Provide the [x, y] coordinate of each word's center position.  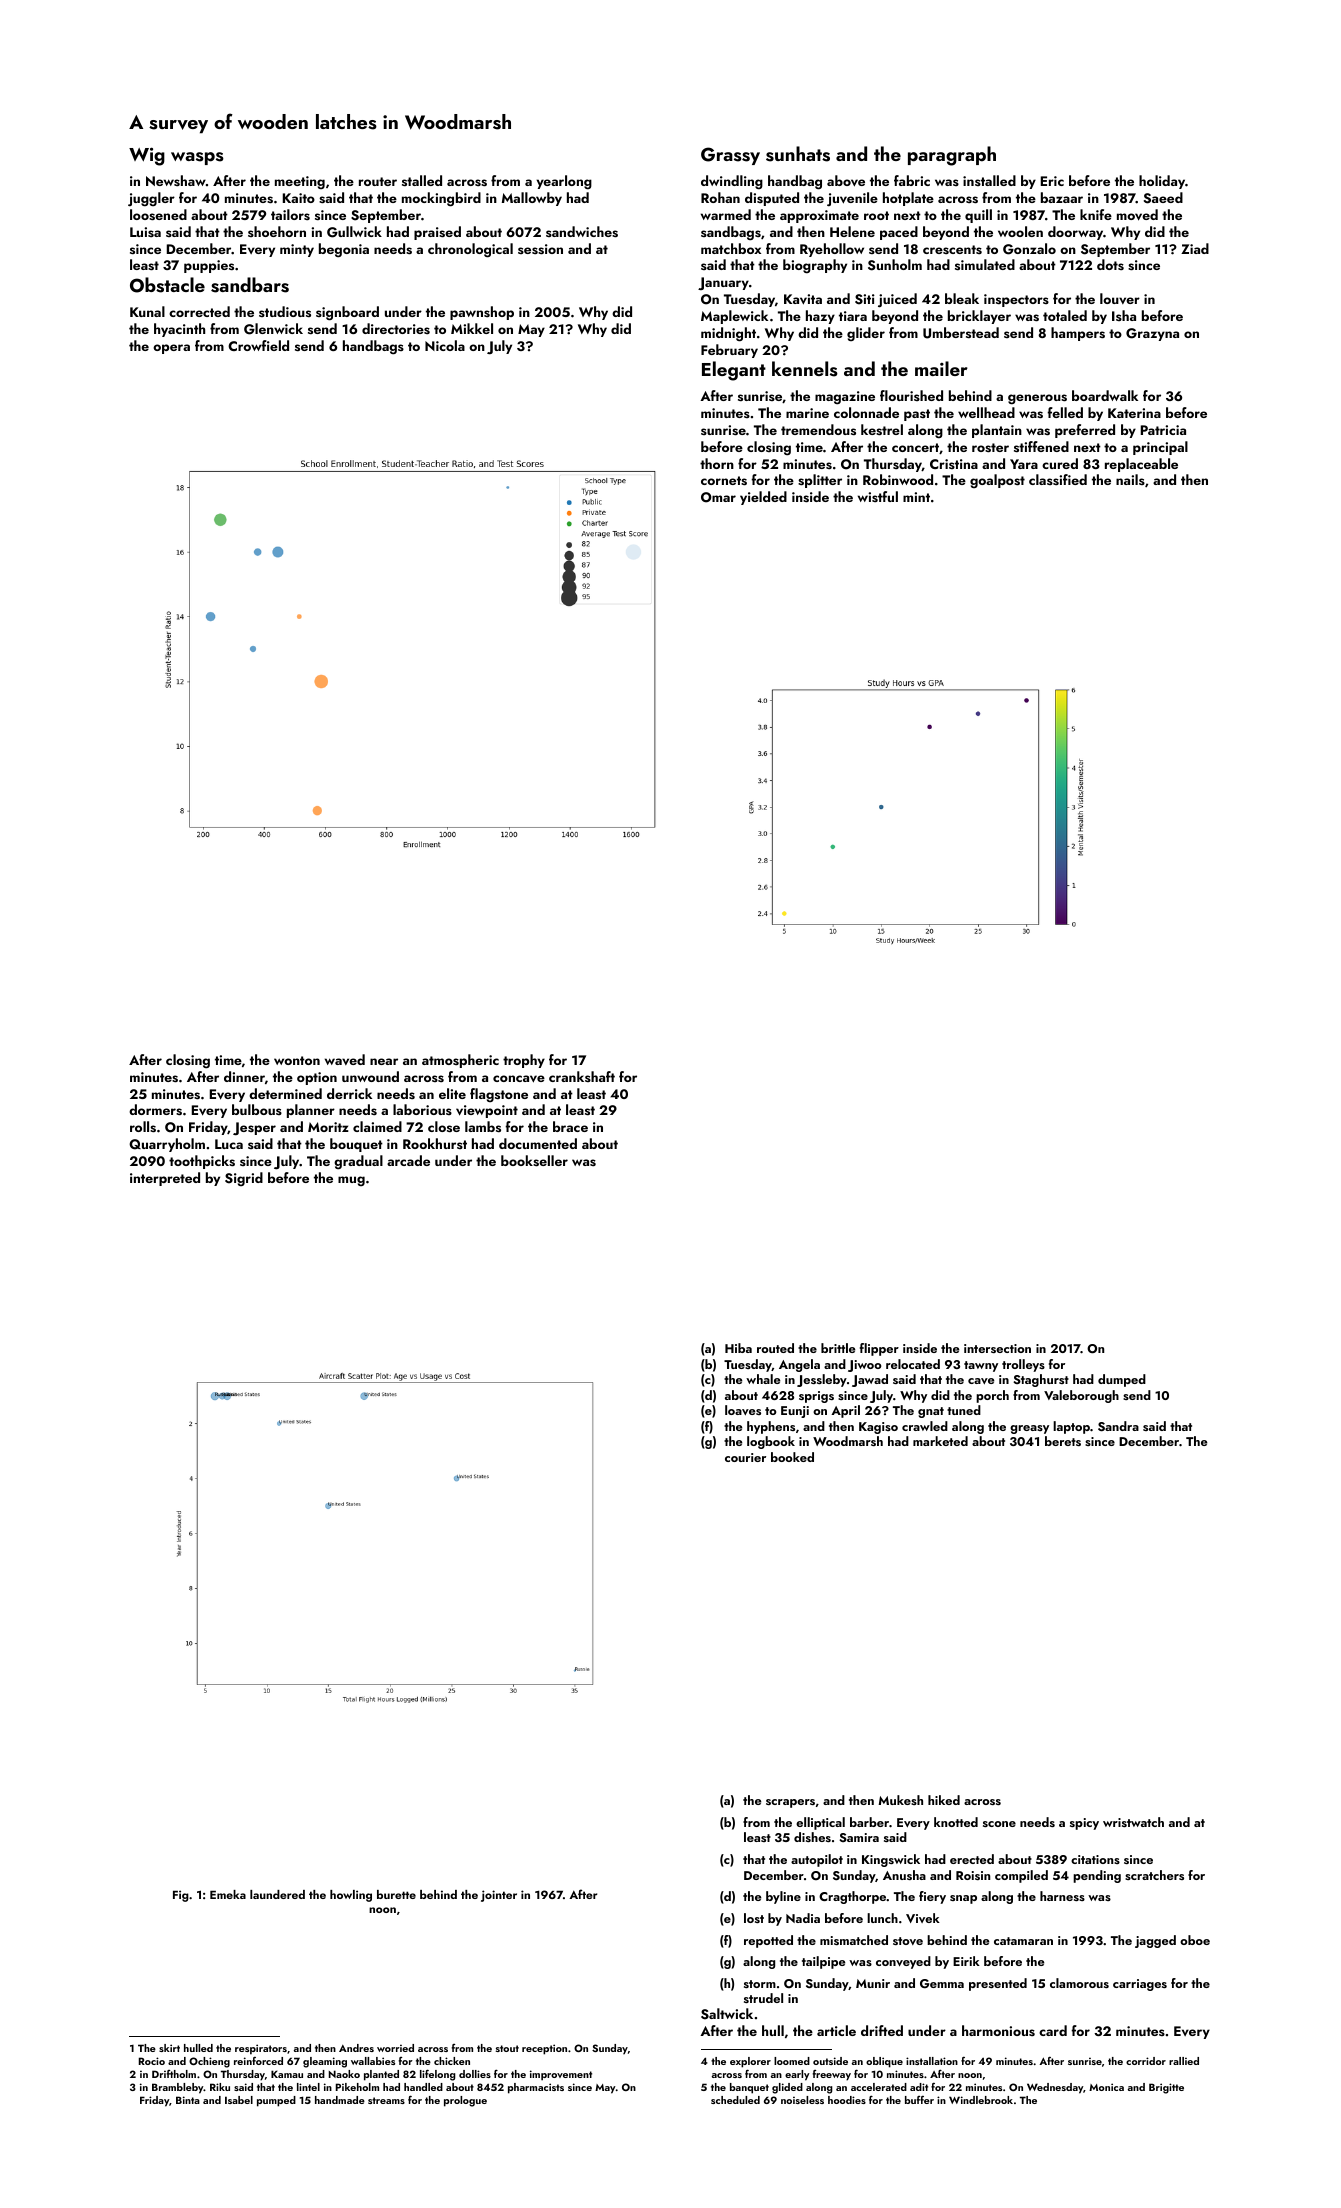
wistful [878, 496]
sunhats [798, 154]
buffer [919, 2100]
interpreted [165, 1179]
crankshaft [582, 1076]
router [378, 181]
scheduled [735, 2100]
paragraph [952, 156]
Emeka [228, 1894]
